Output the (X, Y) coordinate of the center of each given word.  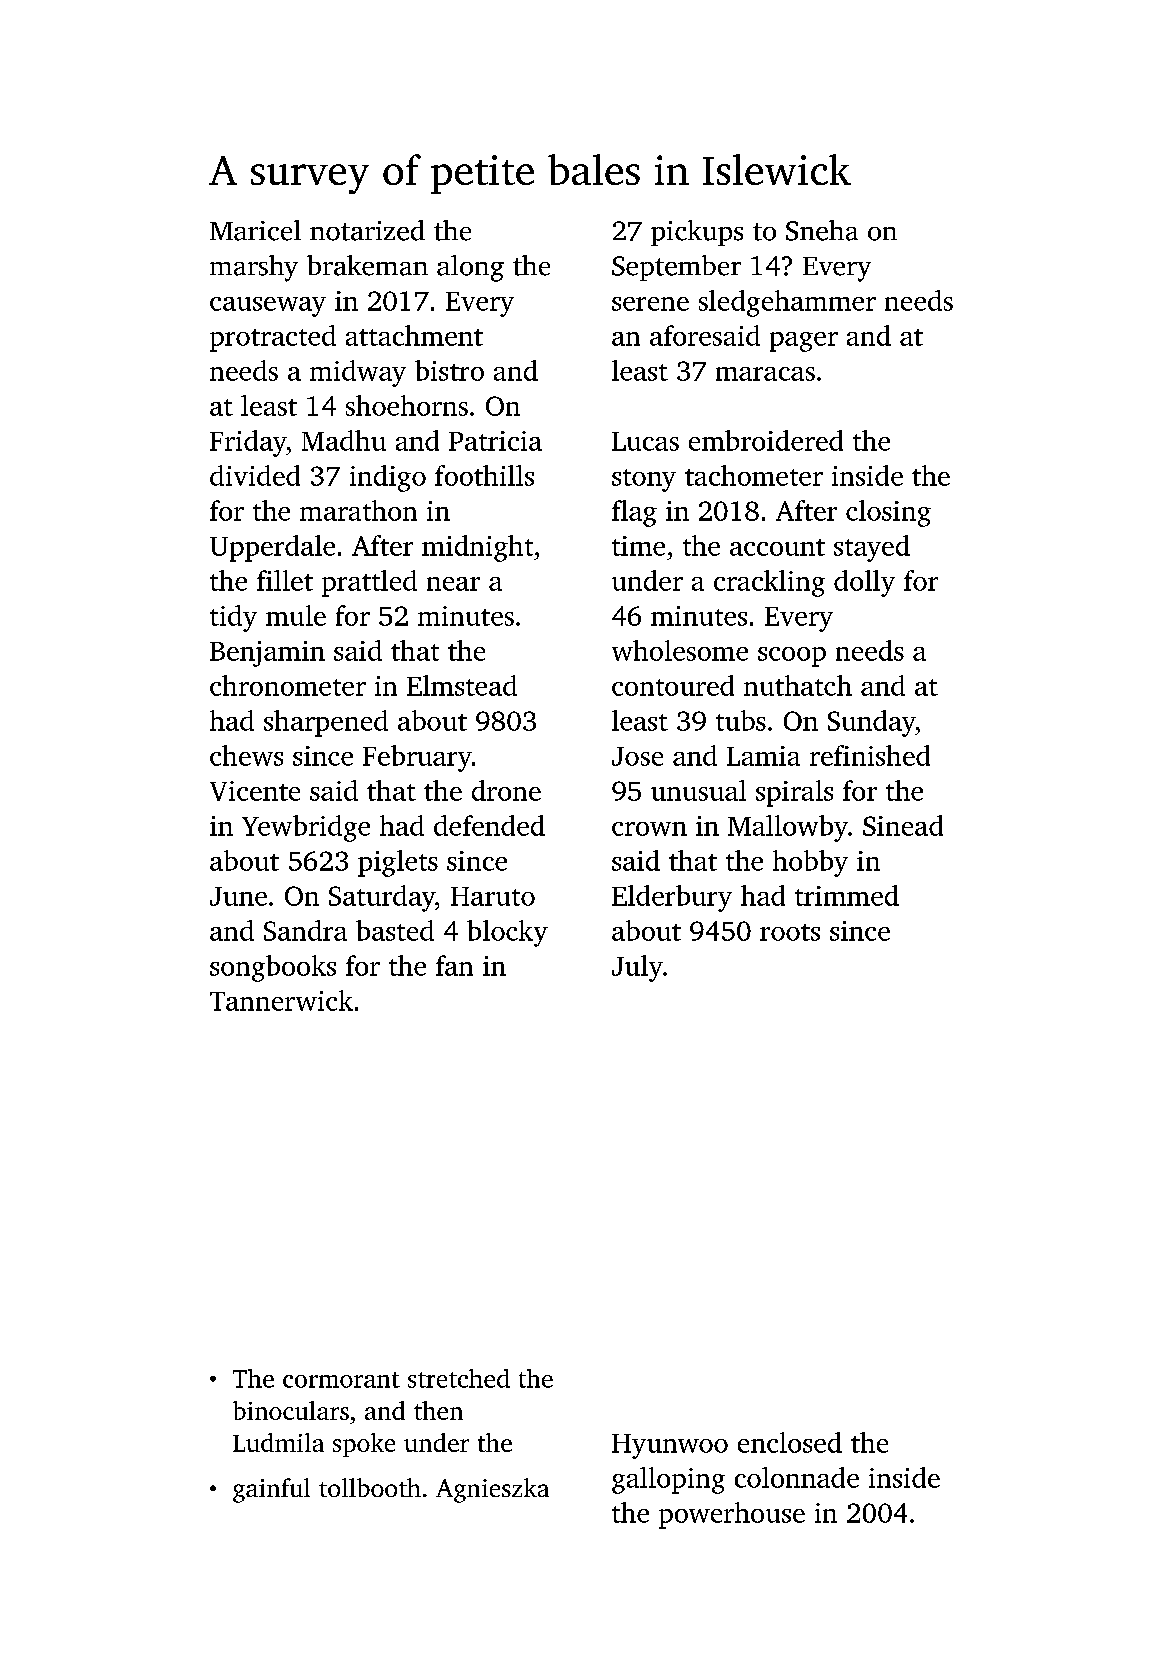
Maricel (255, 230)
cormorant (341, 1380)
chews (246, 755)
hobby (810, 863)
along (470, 268)
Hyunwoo (670, 1446)
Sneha (822, 230)
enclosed (790, 1442)
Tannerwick (281, 1000)
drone (506, 790)
